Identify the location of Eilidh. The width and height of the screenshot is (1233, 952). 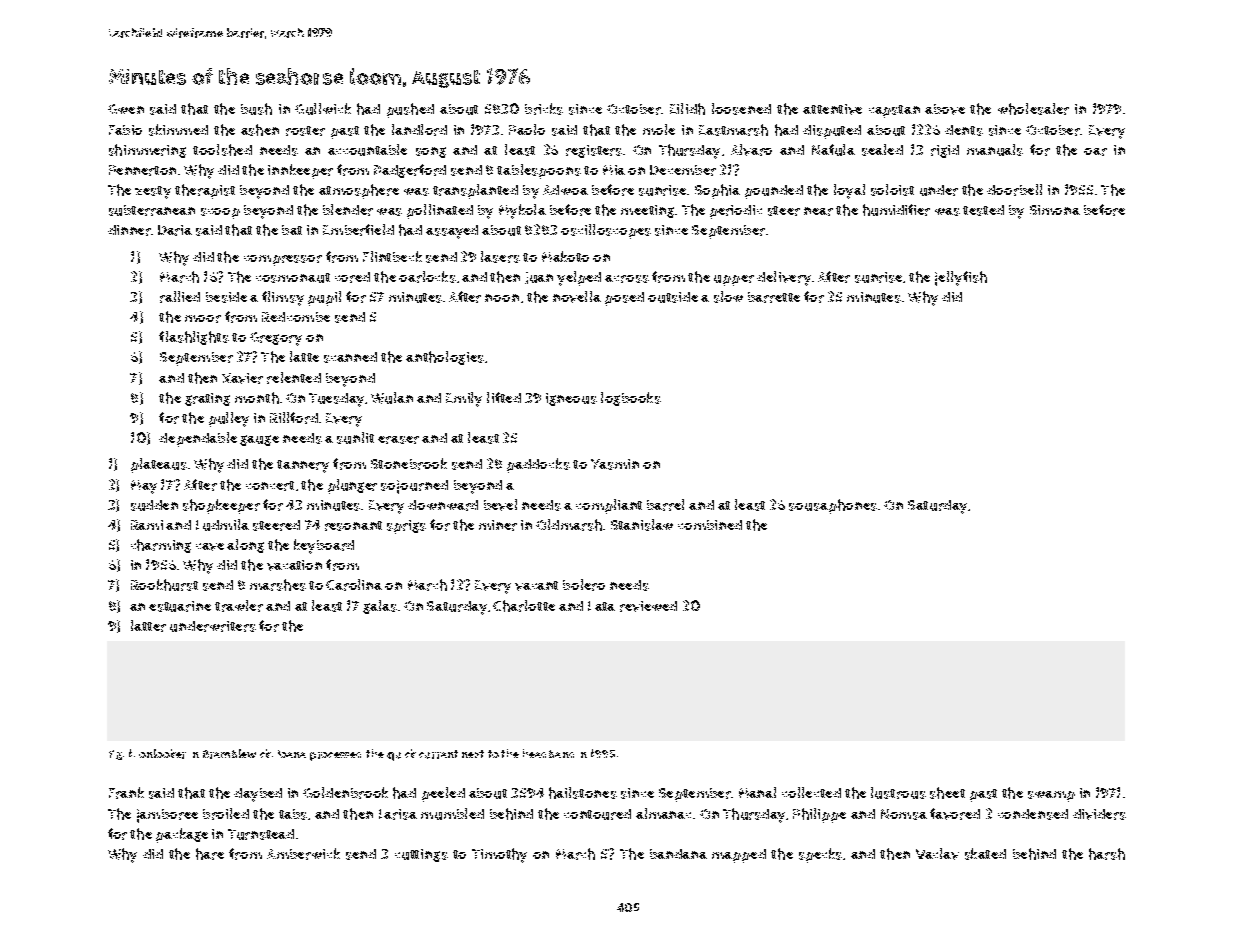
(687, 109).
